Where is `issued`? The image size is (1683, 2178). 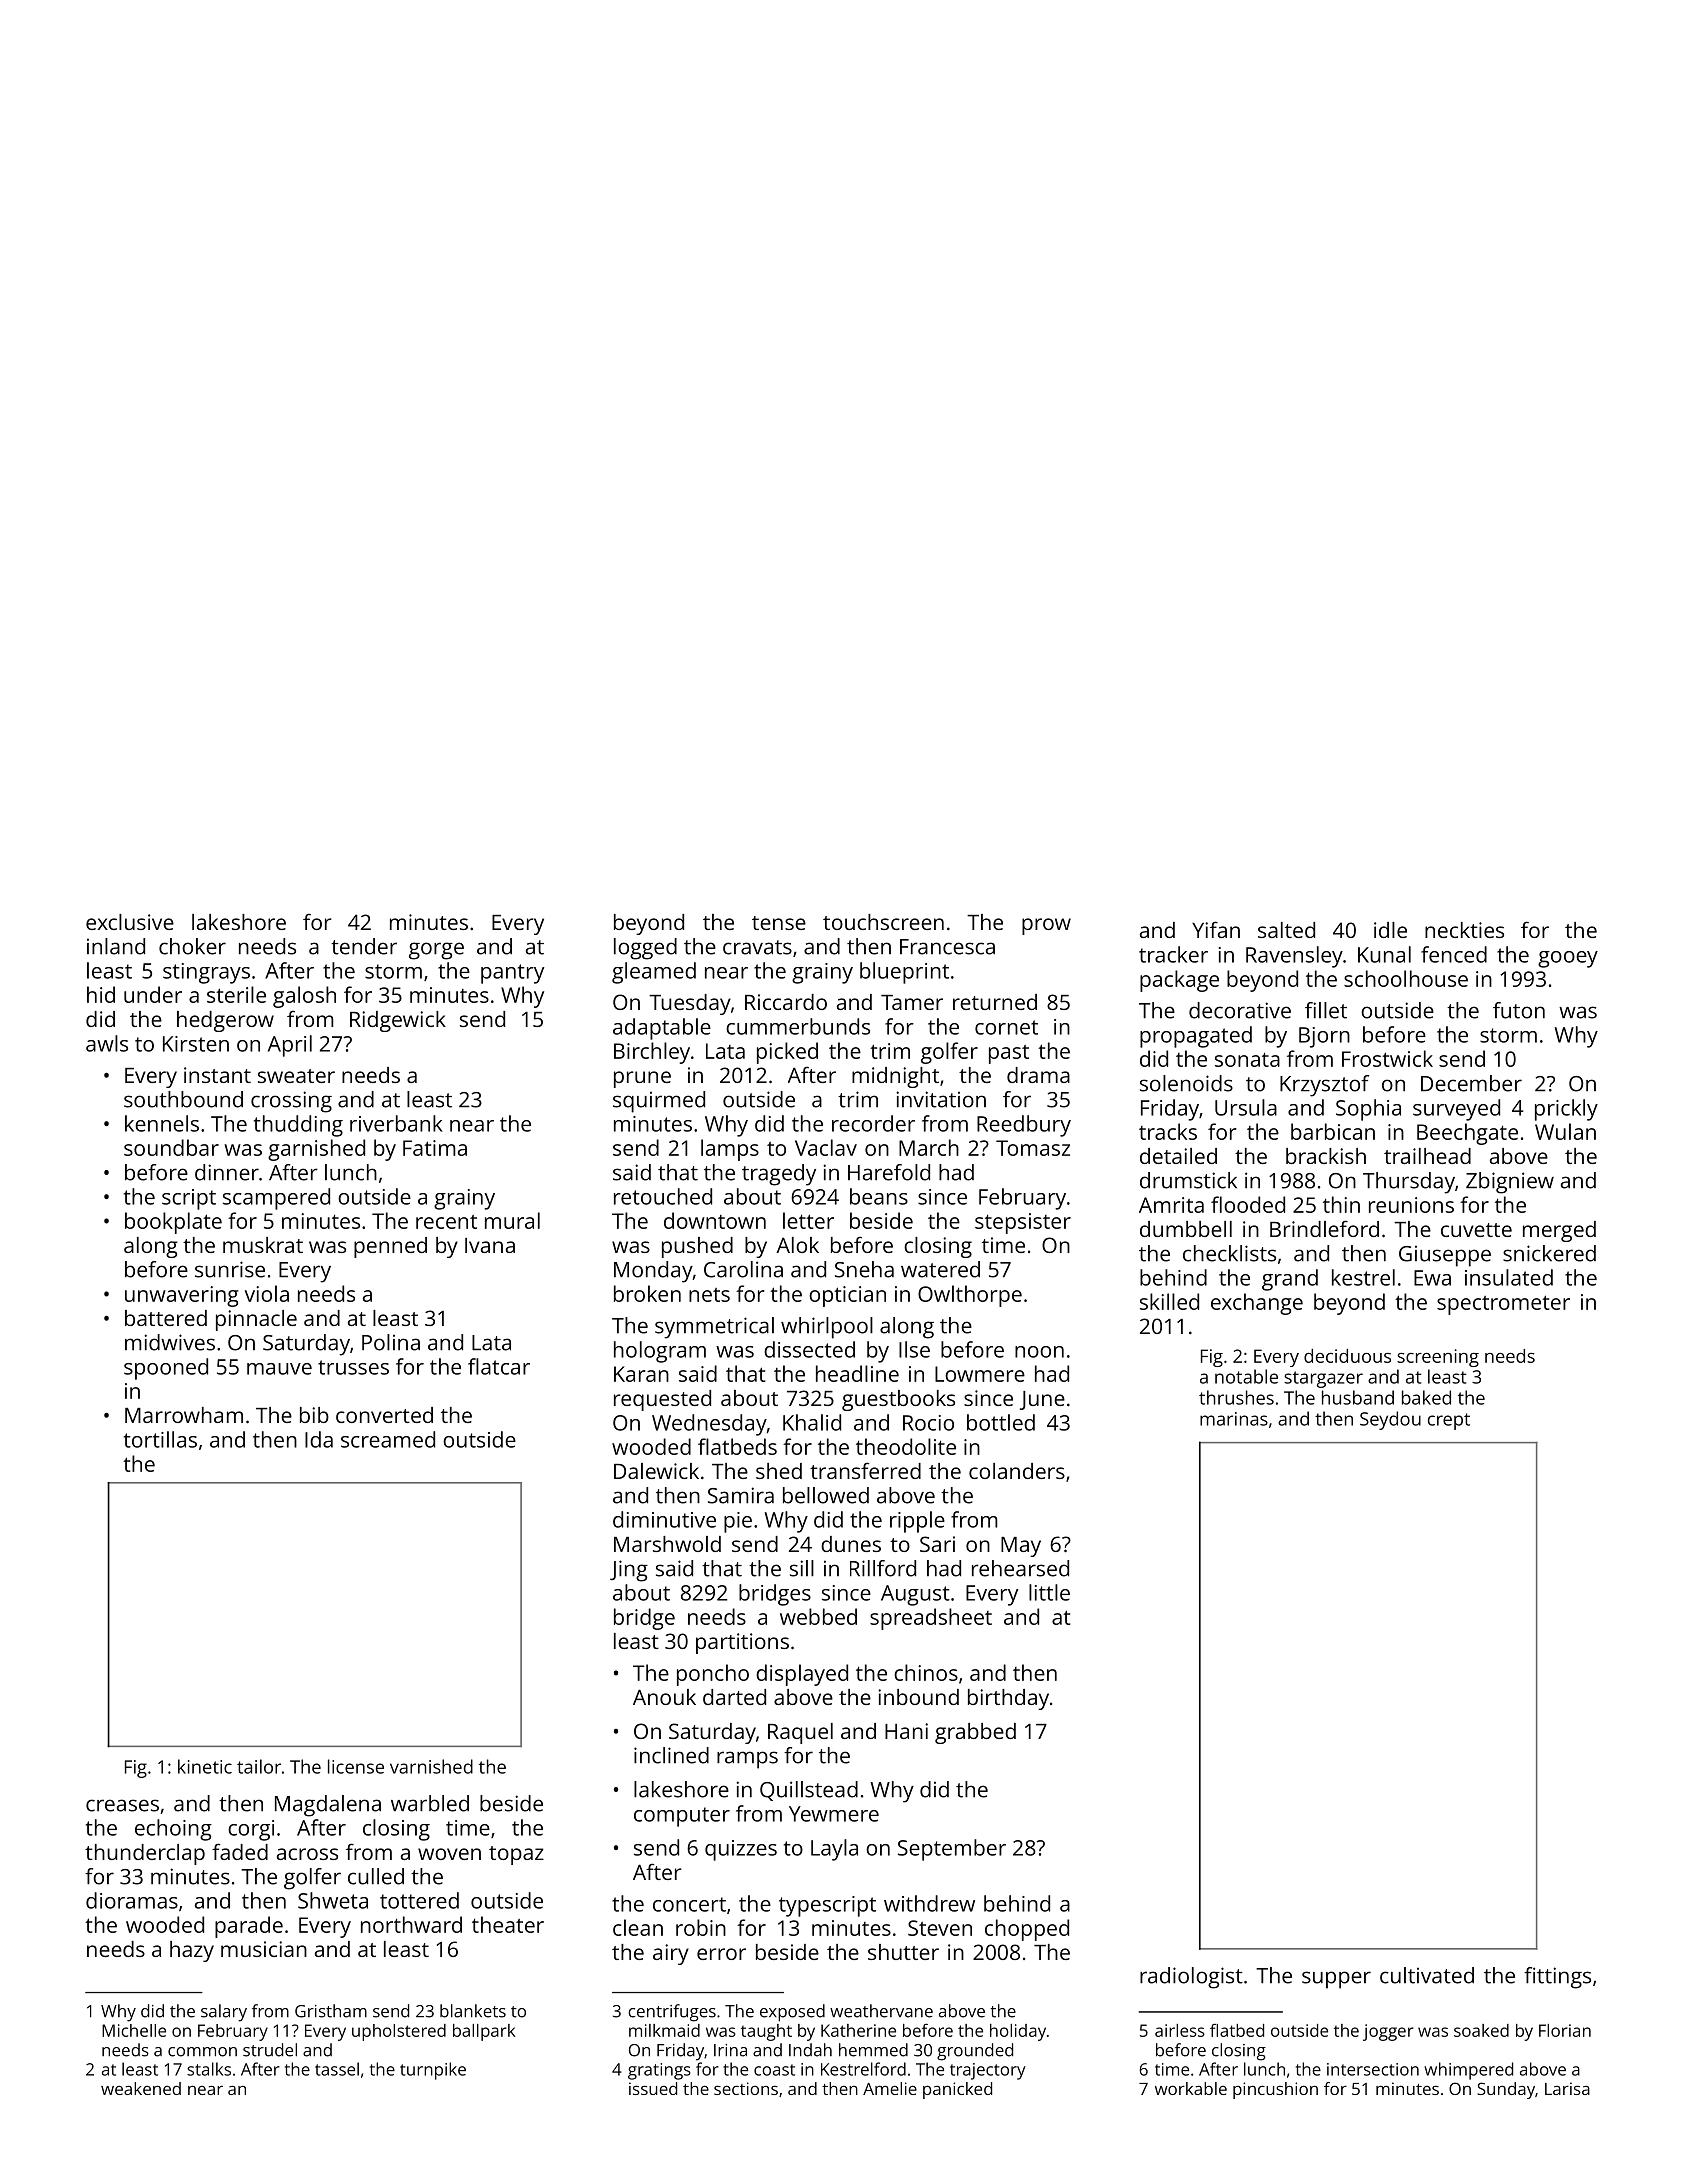
issued is located at coordinates (653, 2088).
